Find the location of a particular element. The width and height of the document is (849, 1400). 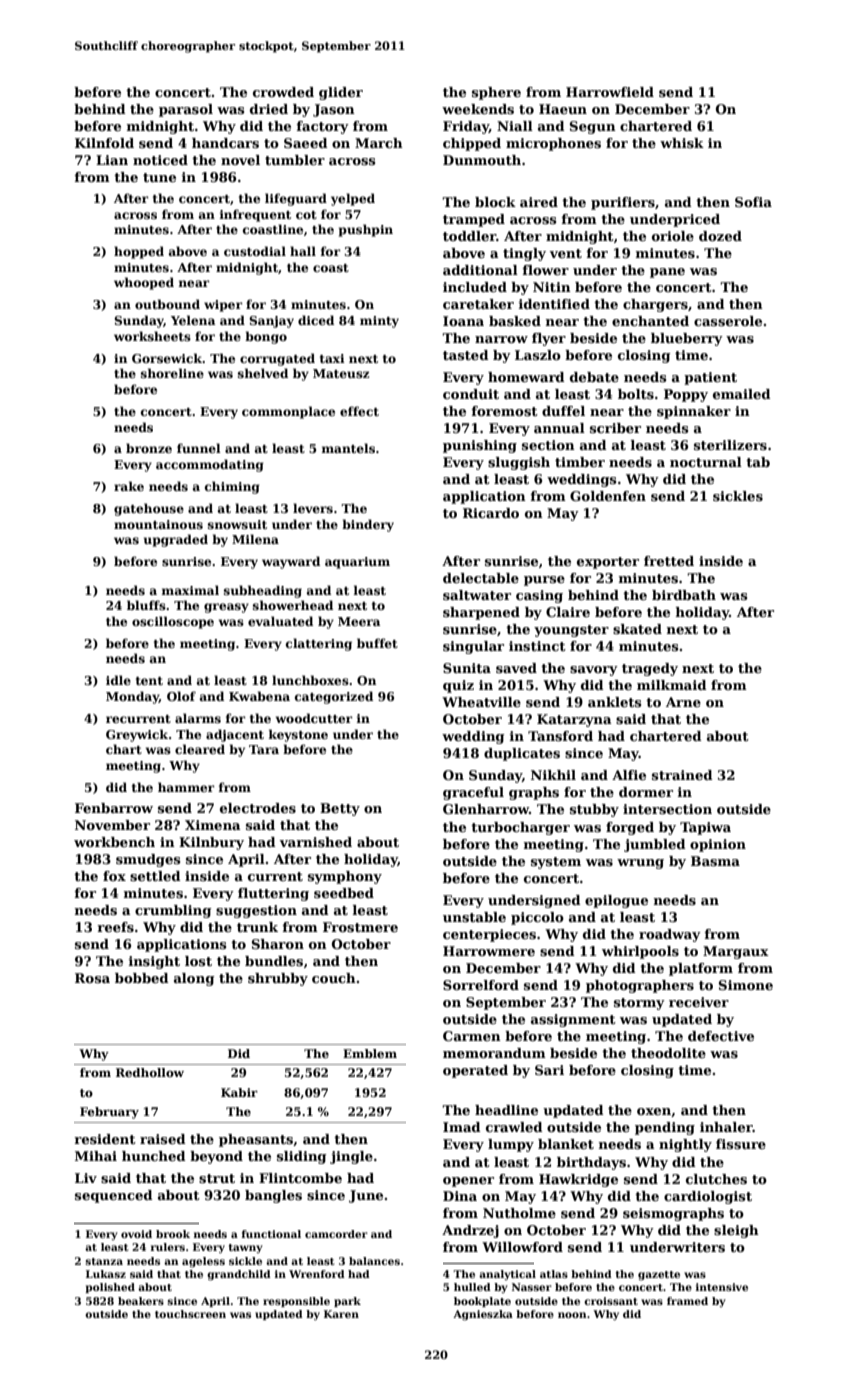

defective is located at coordinates (721, 1036).
